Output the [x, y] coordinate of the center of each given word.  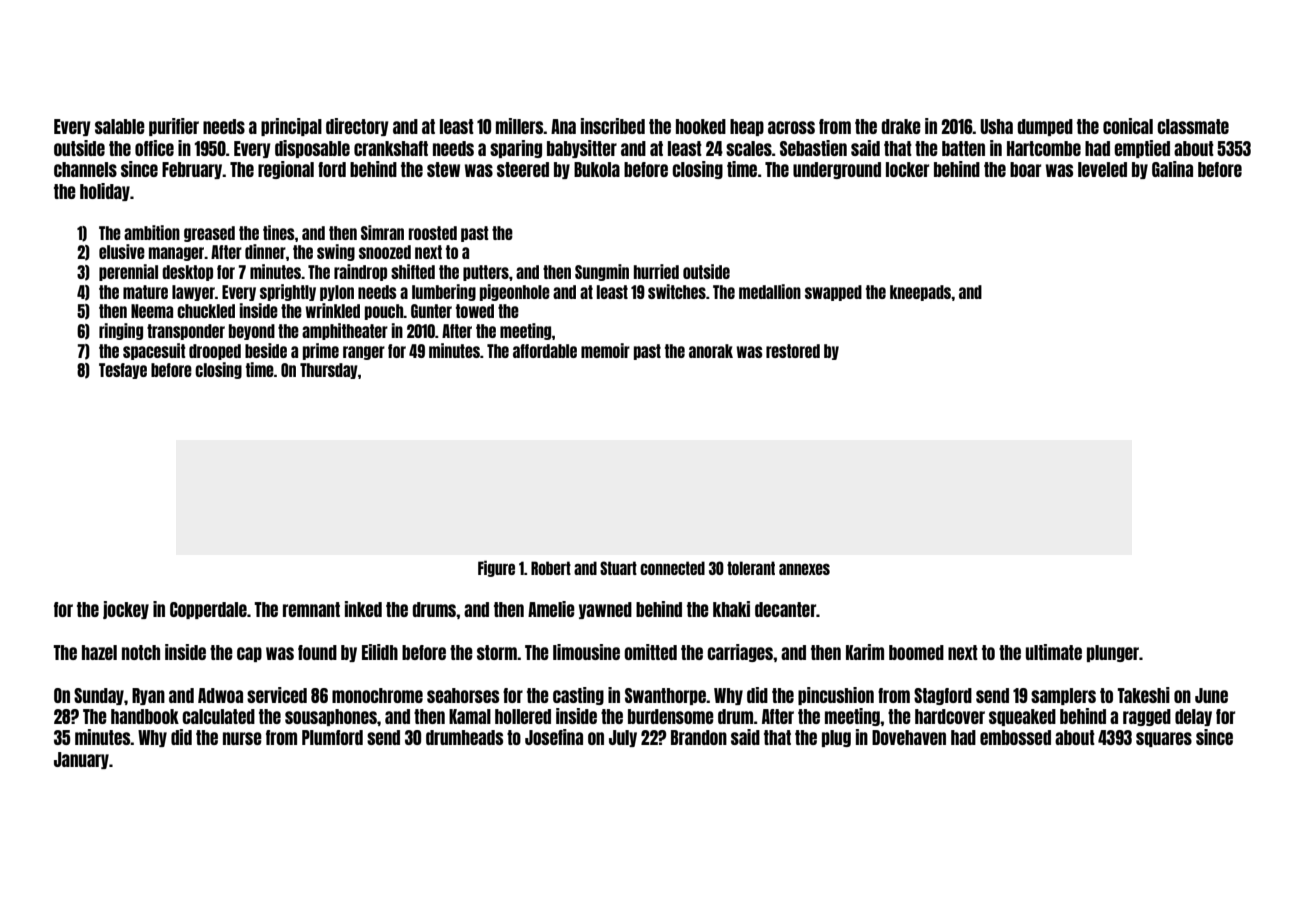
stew [443, 169]
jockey [126, 610]
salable [120, 126]
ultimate [1054, 652]
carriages [740, 653]
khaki [731, 609]
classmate [1193, 126]
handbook [145, 716]
